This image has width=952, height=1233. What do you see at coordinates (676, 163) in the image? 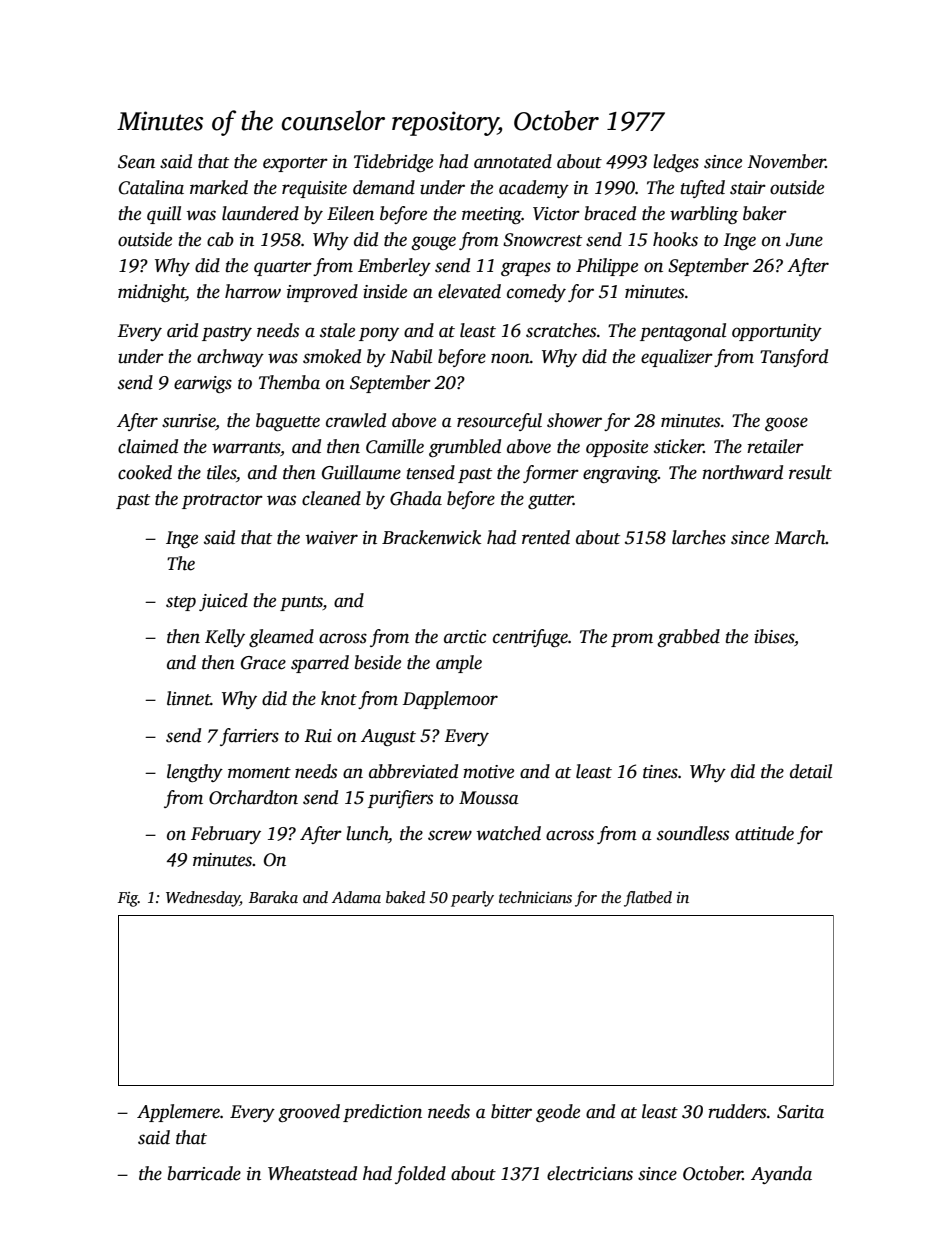
I see `ledges` at bounding box center [676, 163].
